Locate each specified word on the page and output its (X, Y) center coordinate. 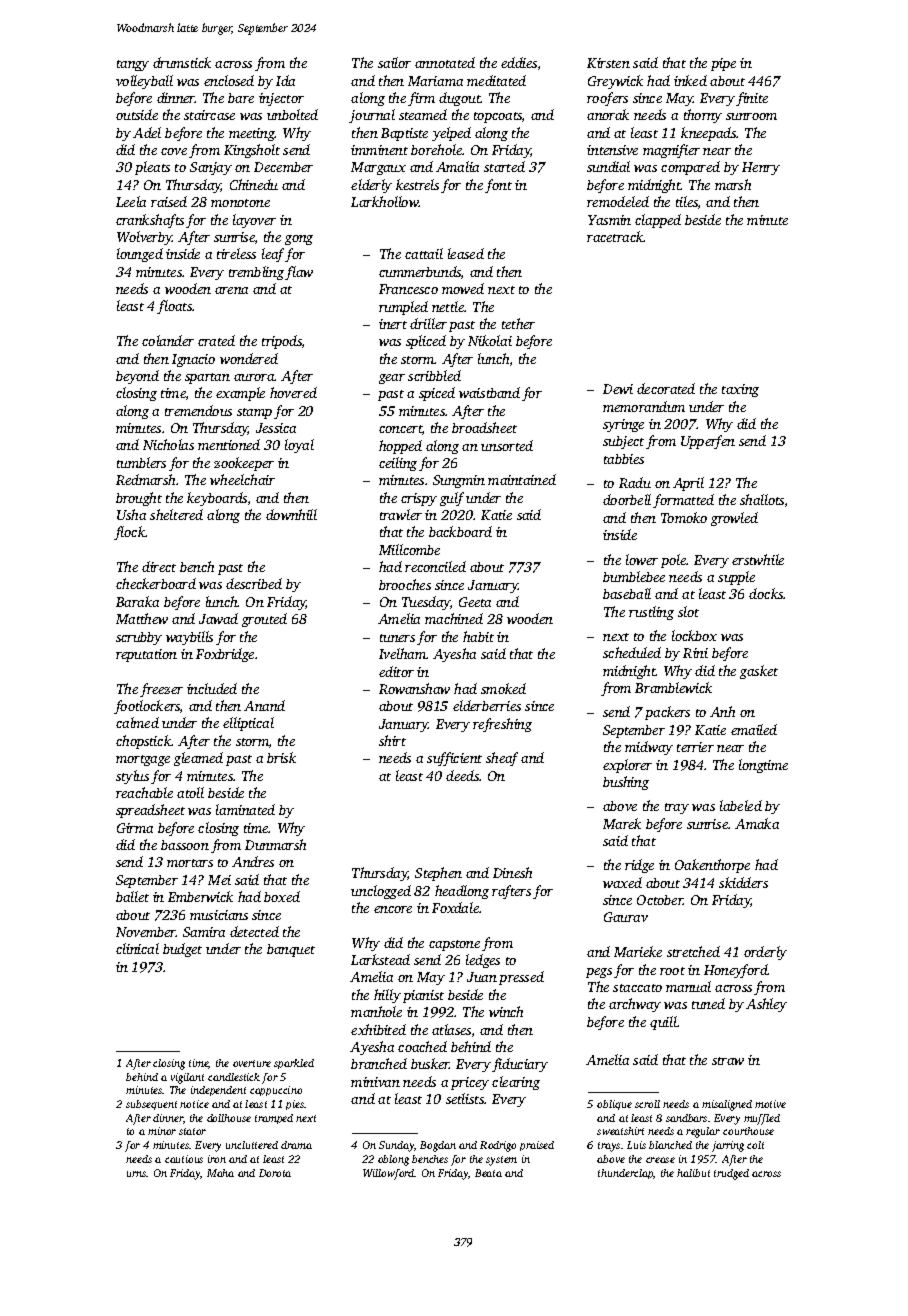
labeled (741, 805)
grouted (264, 620)
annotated (445, 62)
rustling (651, 613)
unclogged (381, 892)
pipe (723, 64)
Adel (147, 132)
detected (254, 931)
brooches (405, 584)
